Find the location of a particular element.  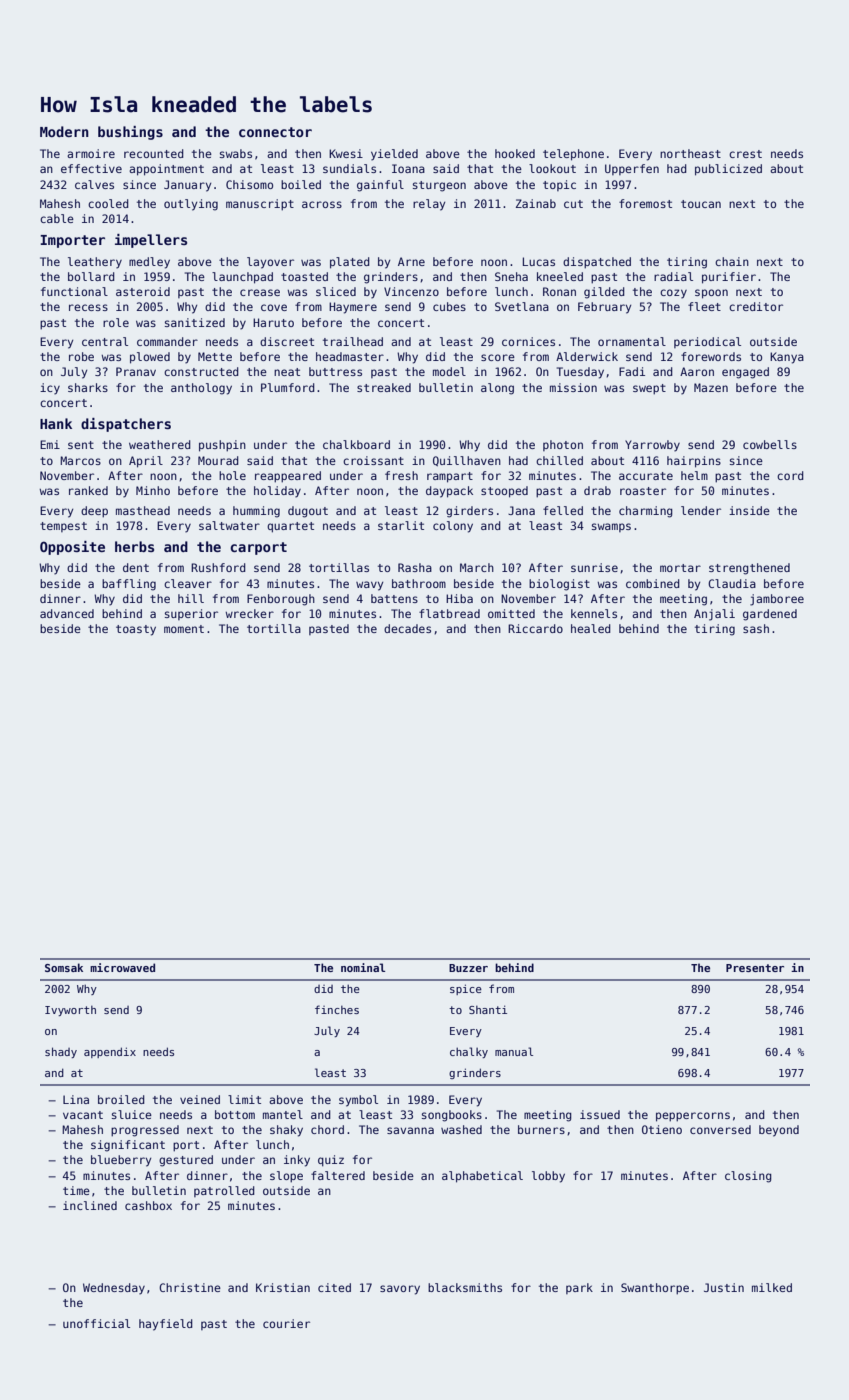

finches is located at coordinates (337, 1009).
